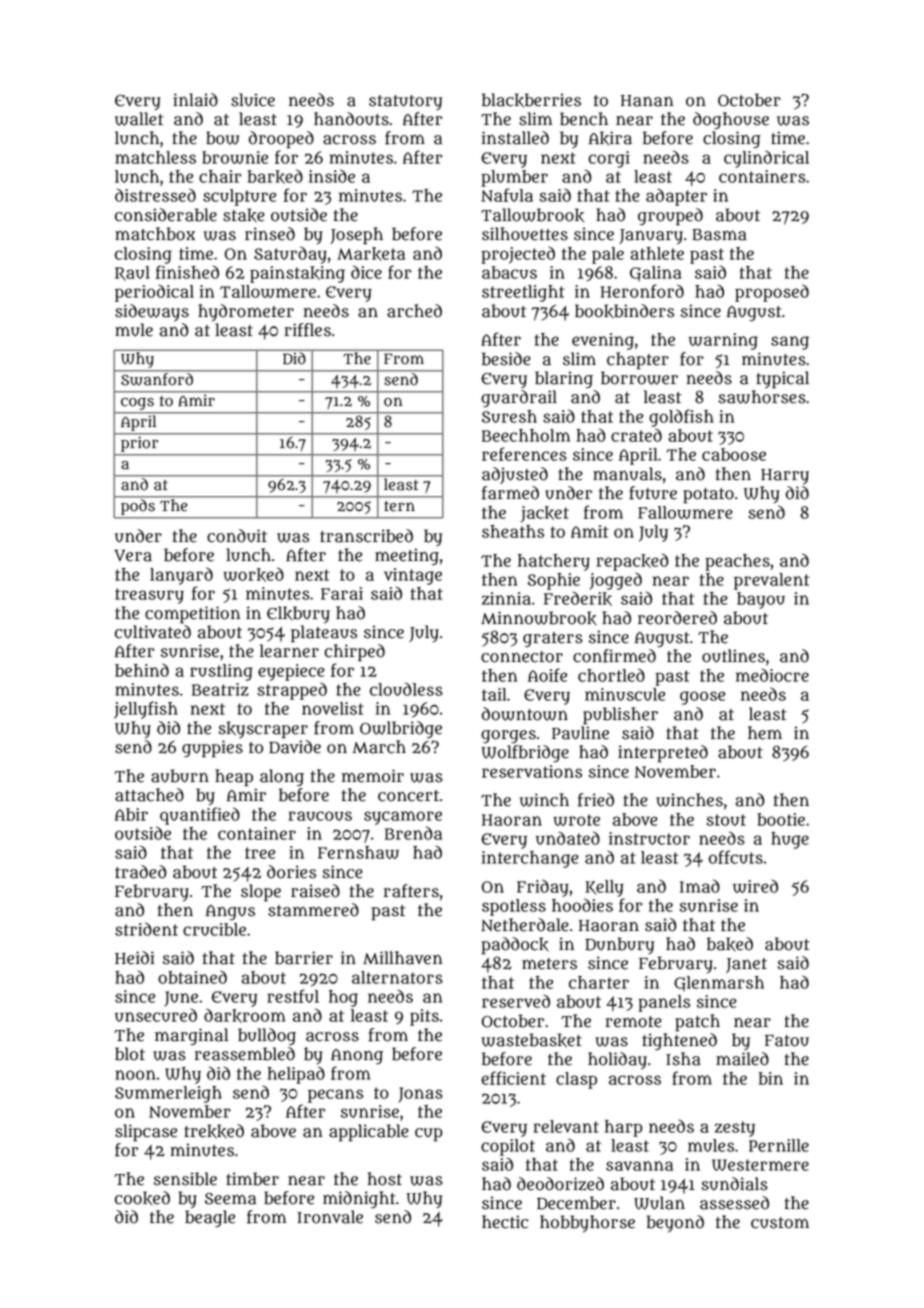 The image size is (924, 1308). Describe the element at coordinates (765, 733) in the page. I see `hem` at that location.
